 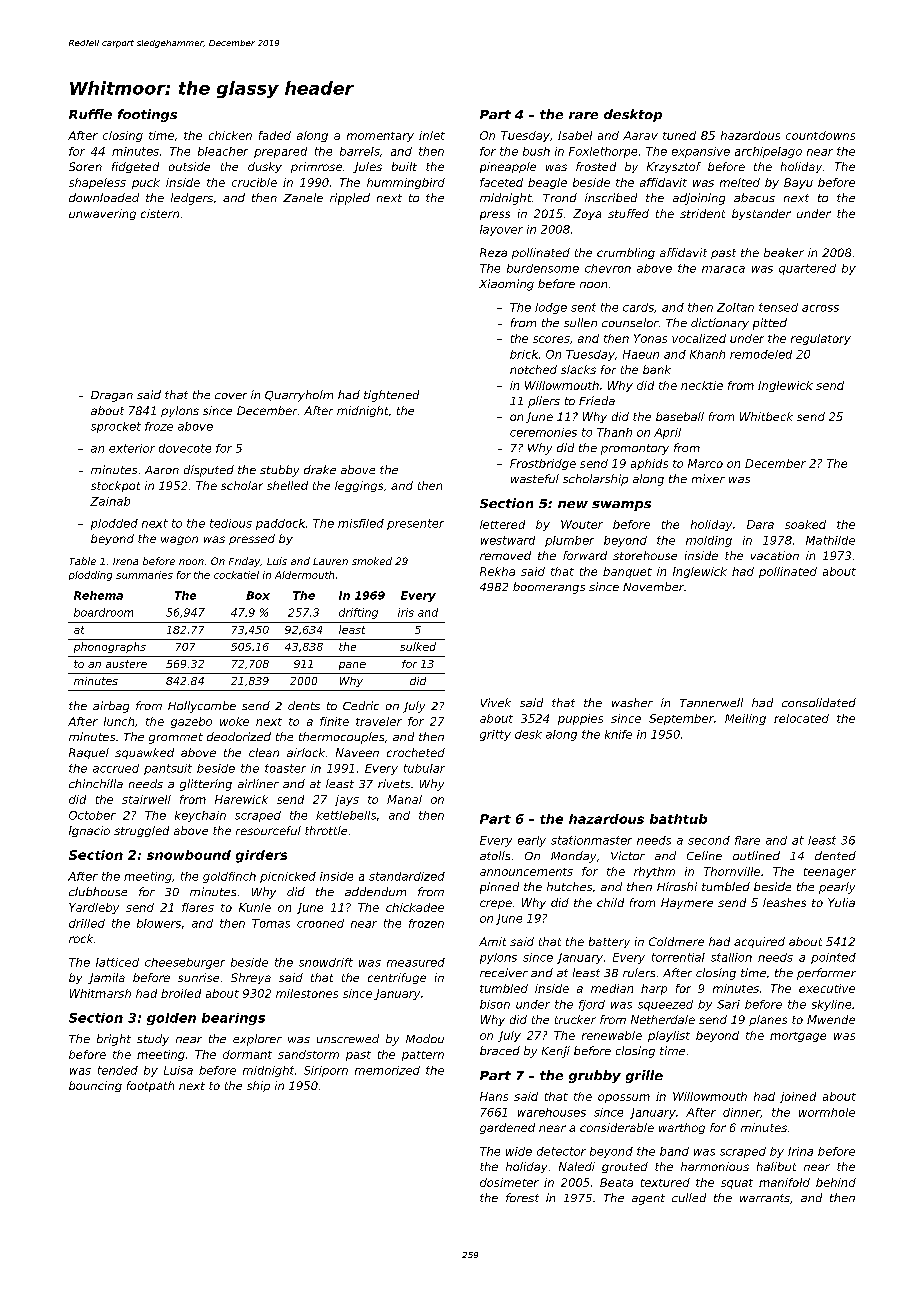 What do you see at coordinates (677, 886) in the screenshot?
I see `Hiroshi` at bounding box center [677, 886].
